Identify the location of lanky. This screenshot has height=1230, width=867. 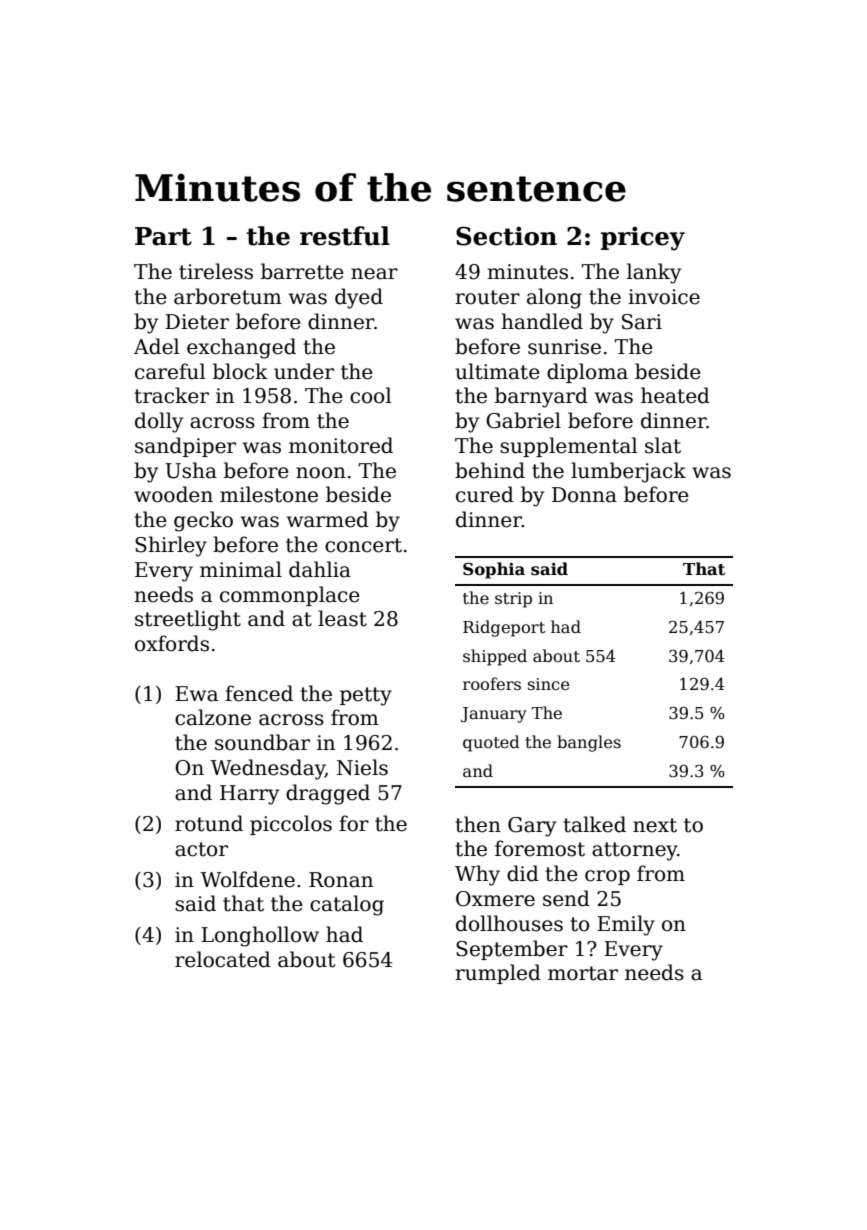
(654, 273).
